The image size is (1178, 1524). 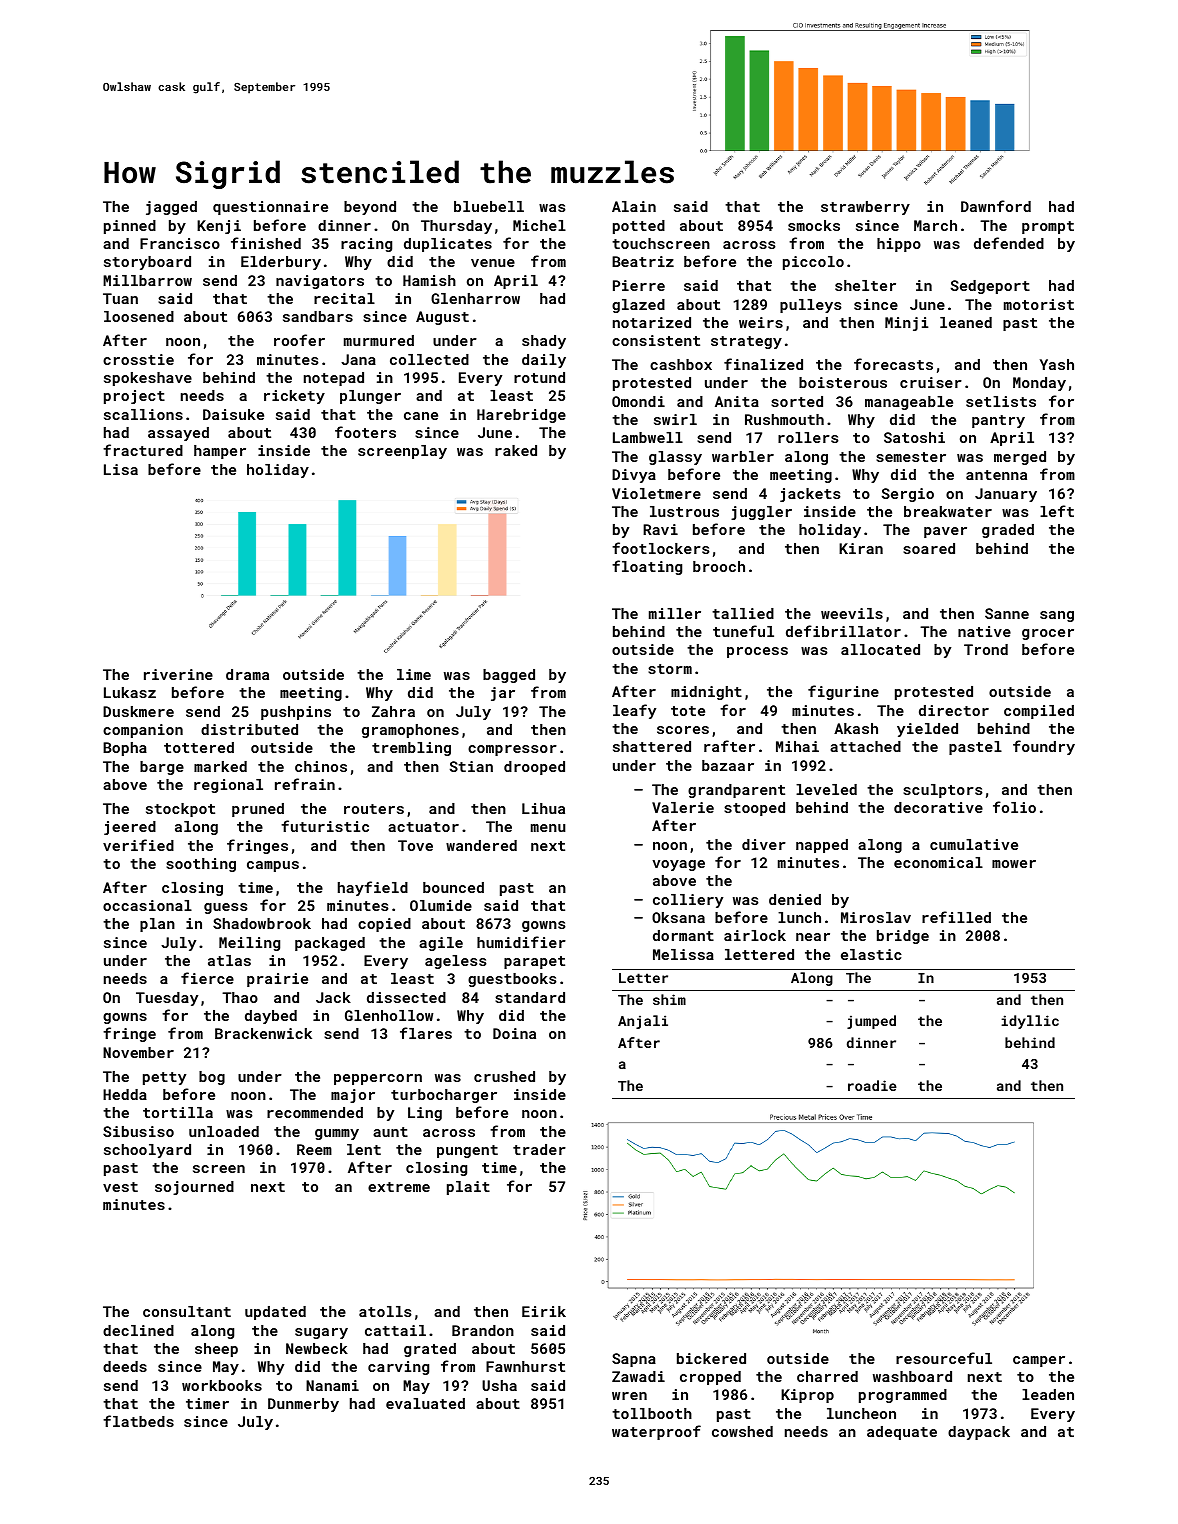 What do you see at coordinates (1030, 1022) in the screenshot?
I see `idyllic` at bounding box center [1030, 1022].
